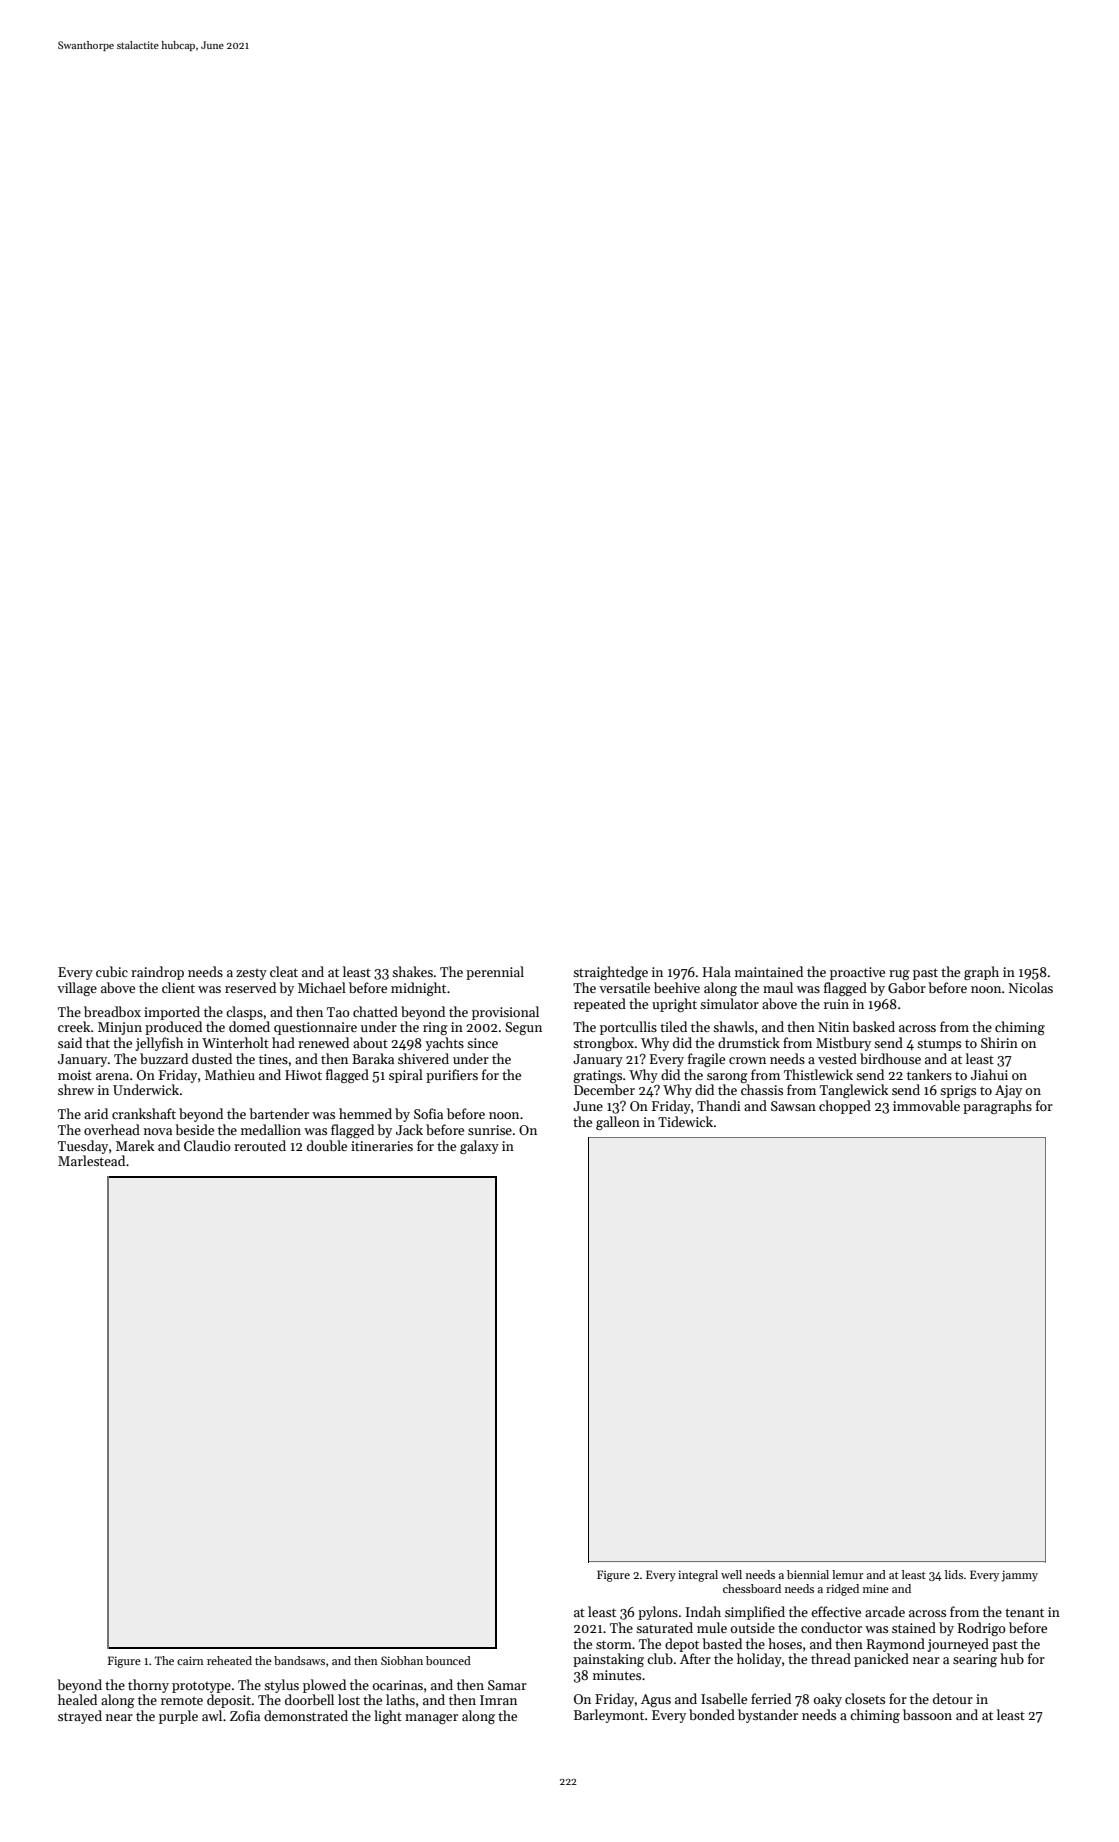  Describe the element at coordinates (954, 1574) in the screenshot. I see `lids` at that location.
